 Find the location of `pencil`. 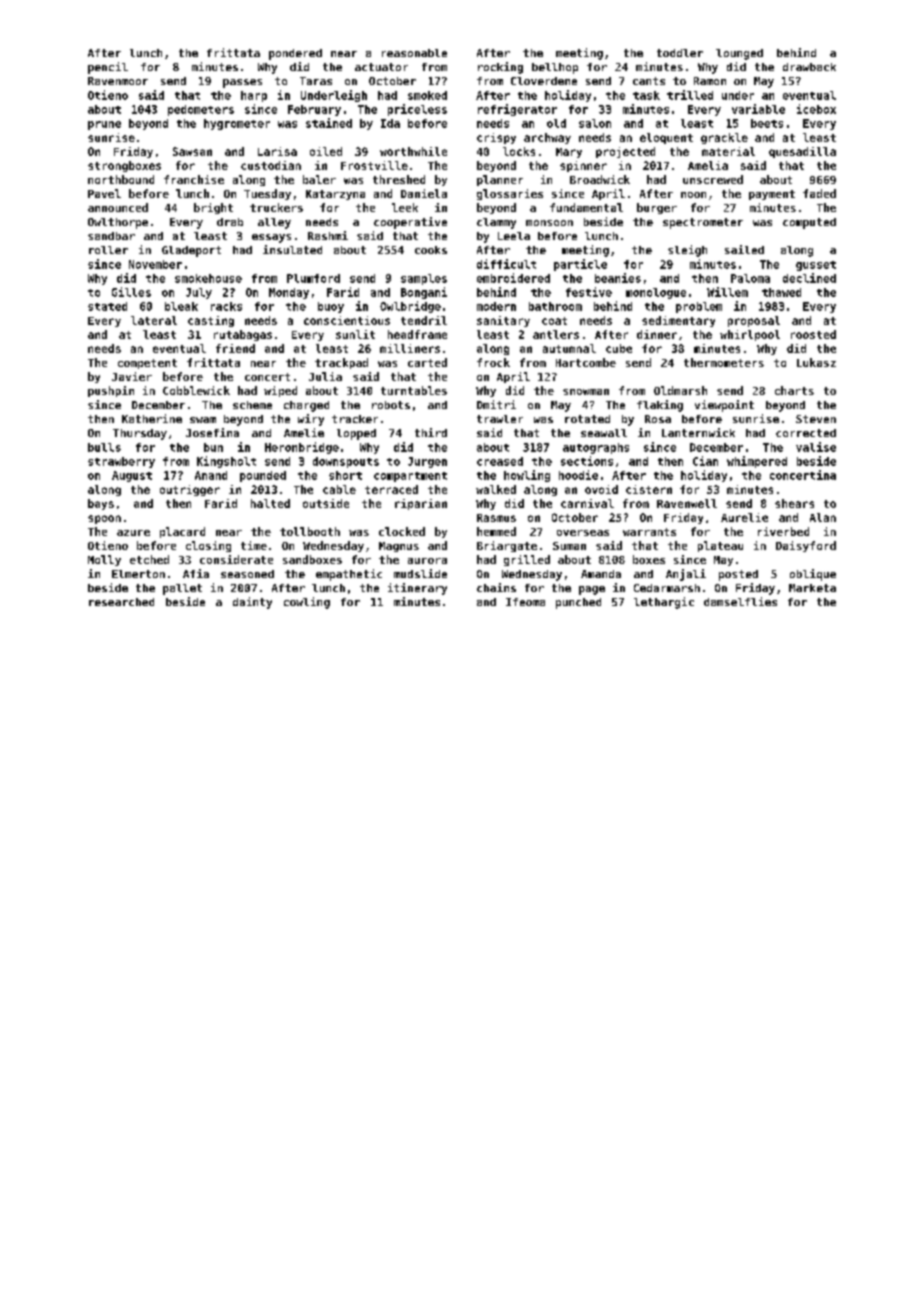

pencil is located at coordinates (108, 68).
